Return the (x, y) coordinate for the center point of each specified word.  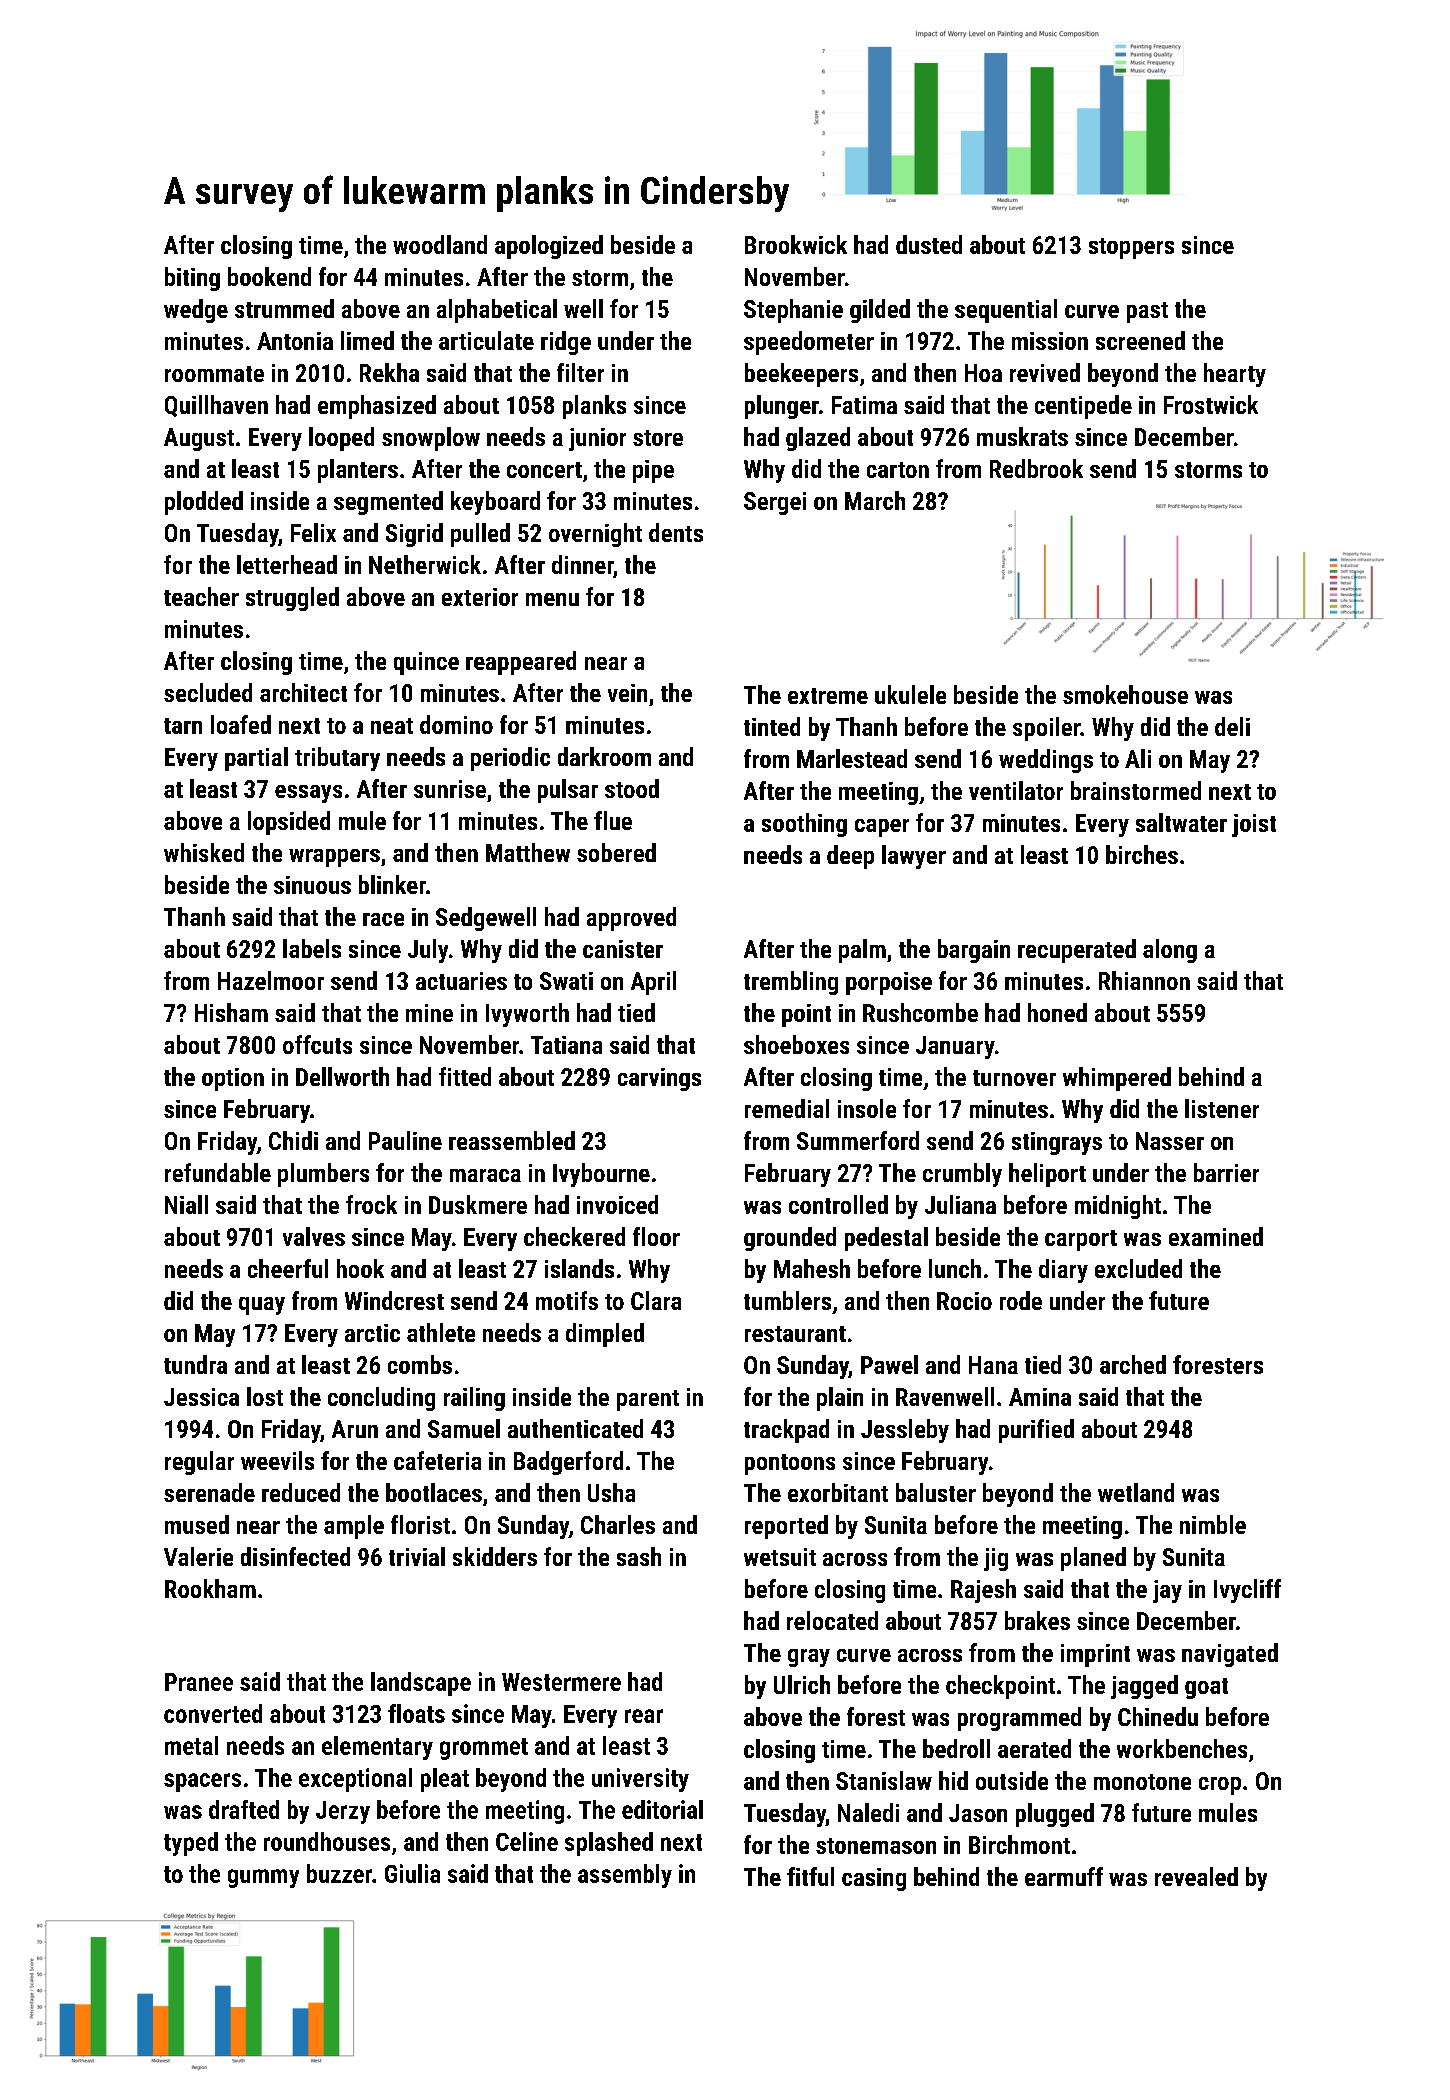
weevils (277, 1460)
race (383, 919)
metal (191, 1745)
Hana (993, 1365)
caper (882, 828)
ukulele (910, 694)
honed (1057, 1012)
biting (192, 279)
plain (840, 1399)
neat (392, 726)
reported (786, 1527)
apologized (549, 247)
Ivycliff (1247, 1591)
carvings (659, 1079)
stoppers (1131, 248)
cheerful (288, 1268)
